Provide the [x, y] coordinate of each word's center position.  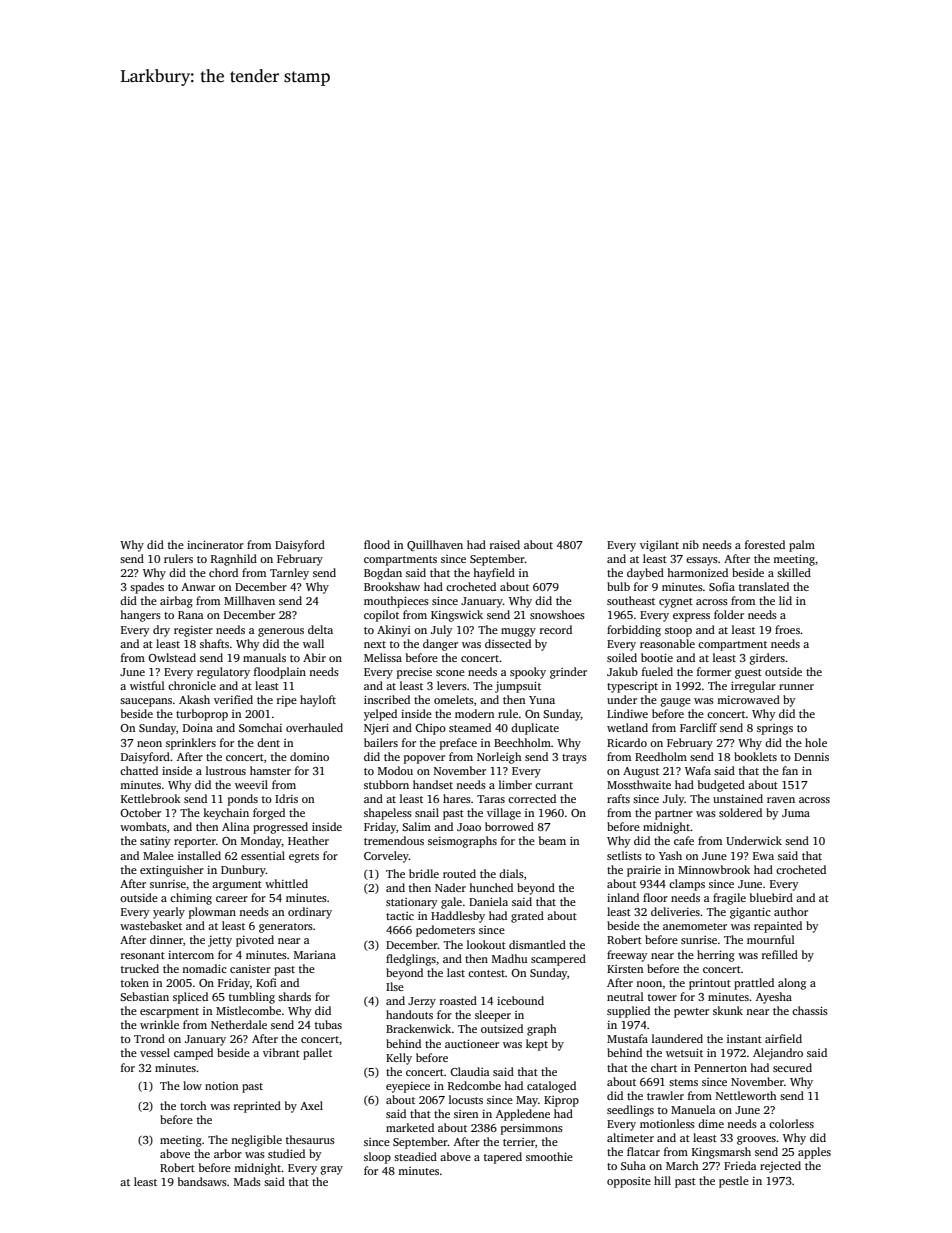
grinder [568, 673]
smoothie [549, 1156]
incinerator [215, 544]
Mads [247, 1181]
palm [802, 546]
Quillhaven [435, 545]
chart [664, 1067]
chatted [139, 770]
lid [785, 600]
